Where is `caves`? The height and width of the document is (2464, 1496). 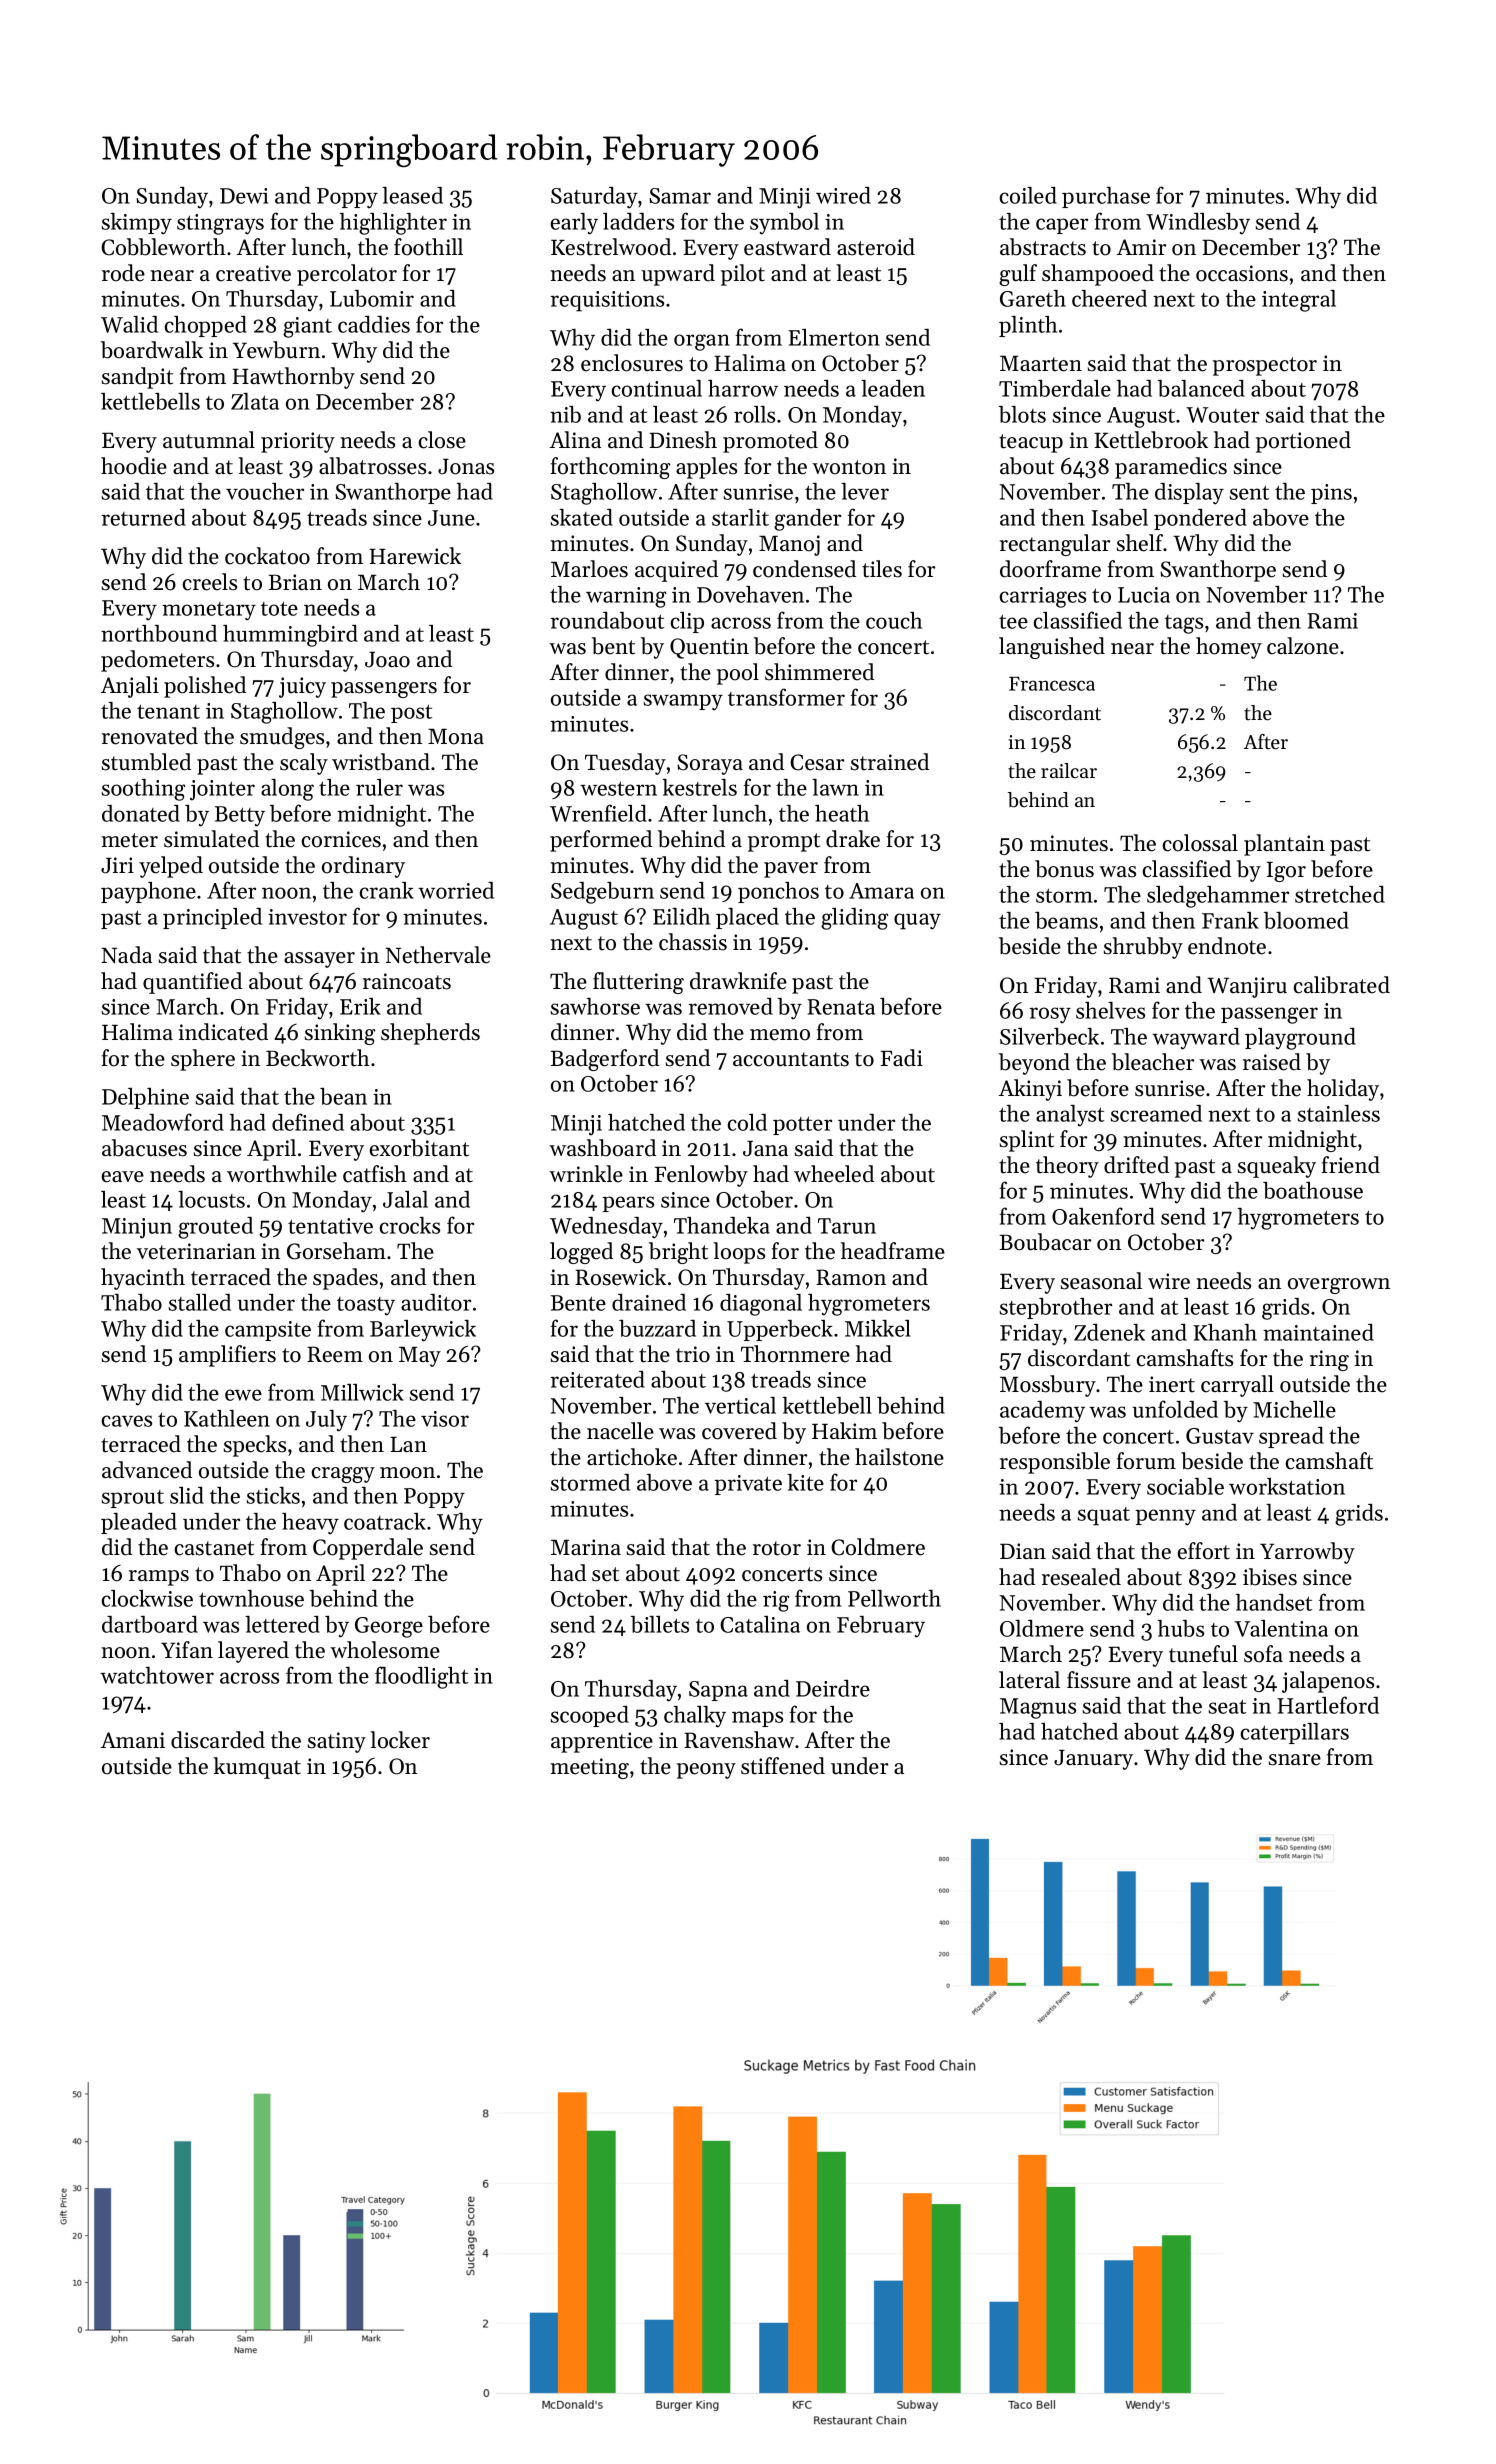 caves is located at coordinates (127, 1421).
